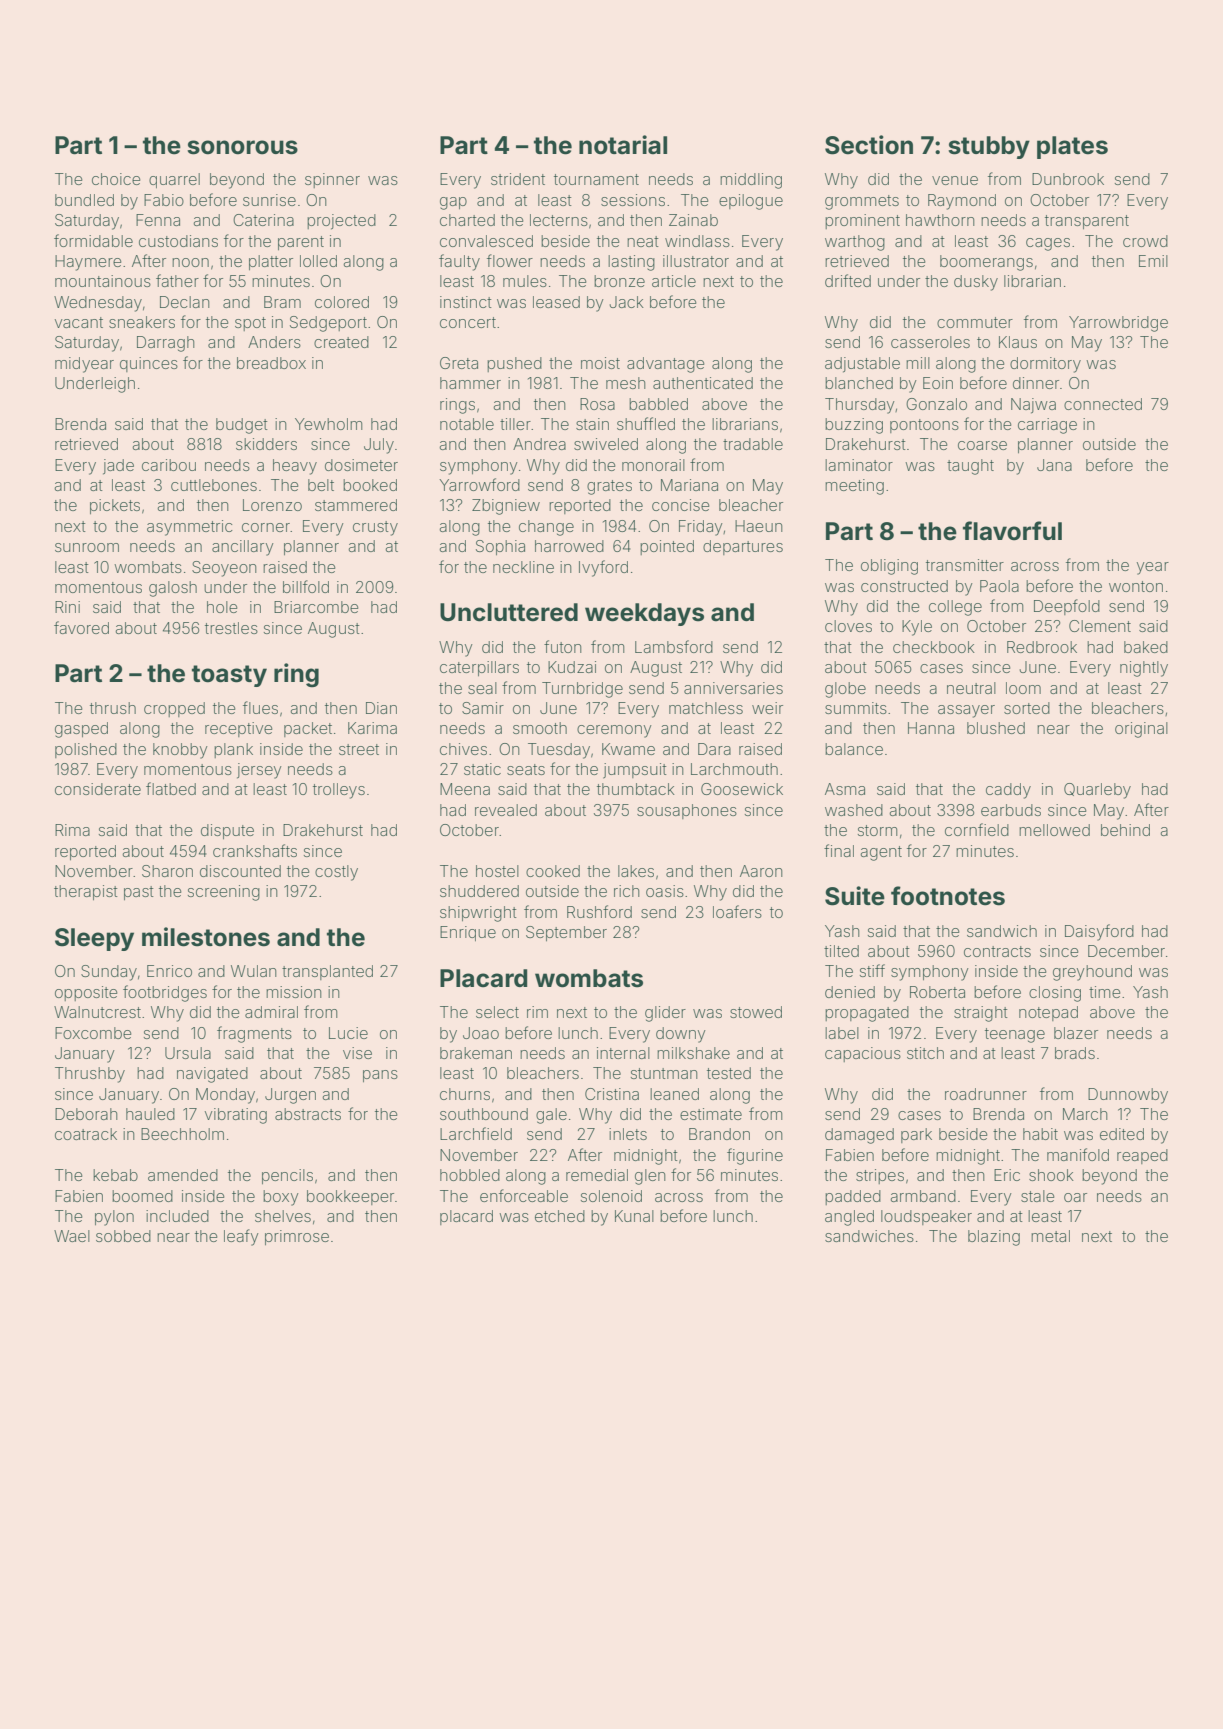 Image resolution: width=1223 pixels, height=1729 pixels. Describe the element at coordinates (989, 147) in the screenshot. I see `stubby` at that location.
